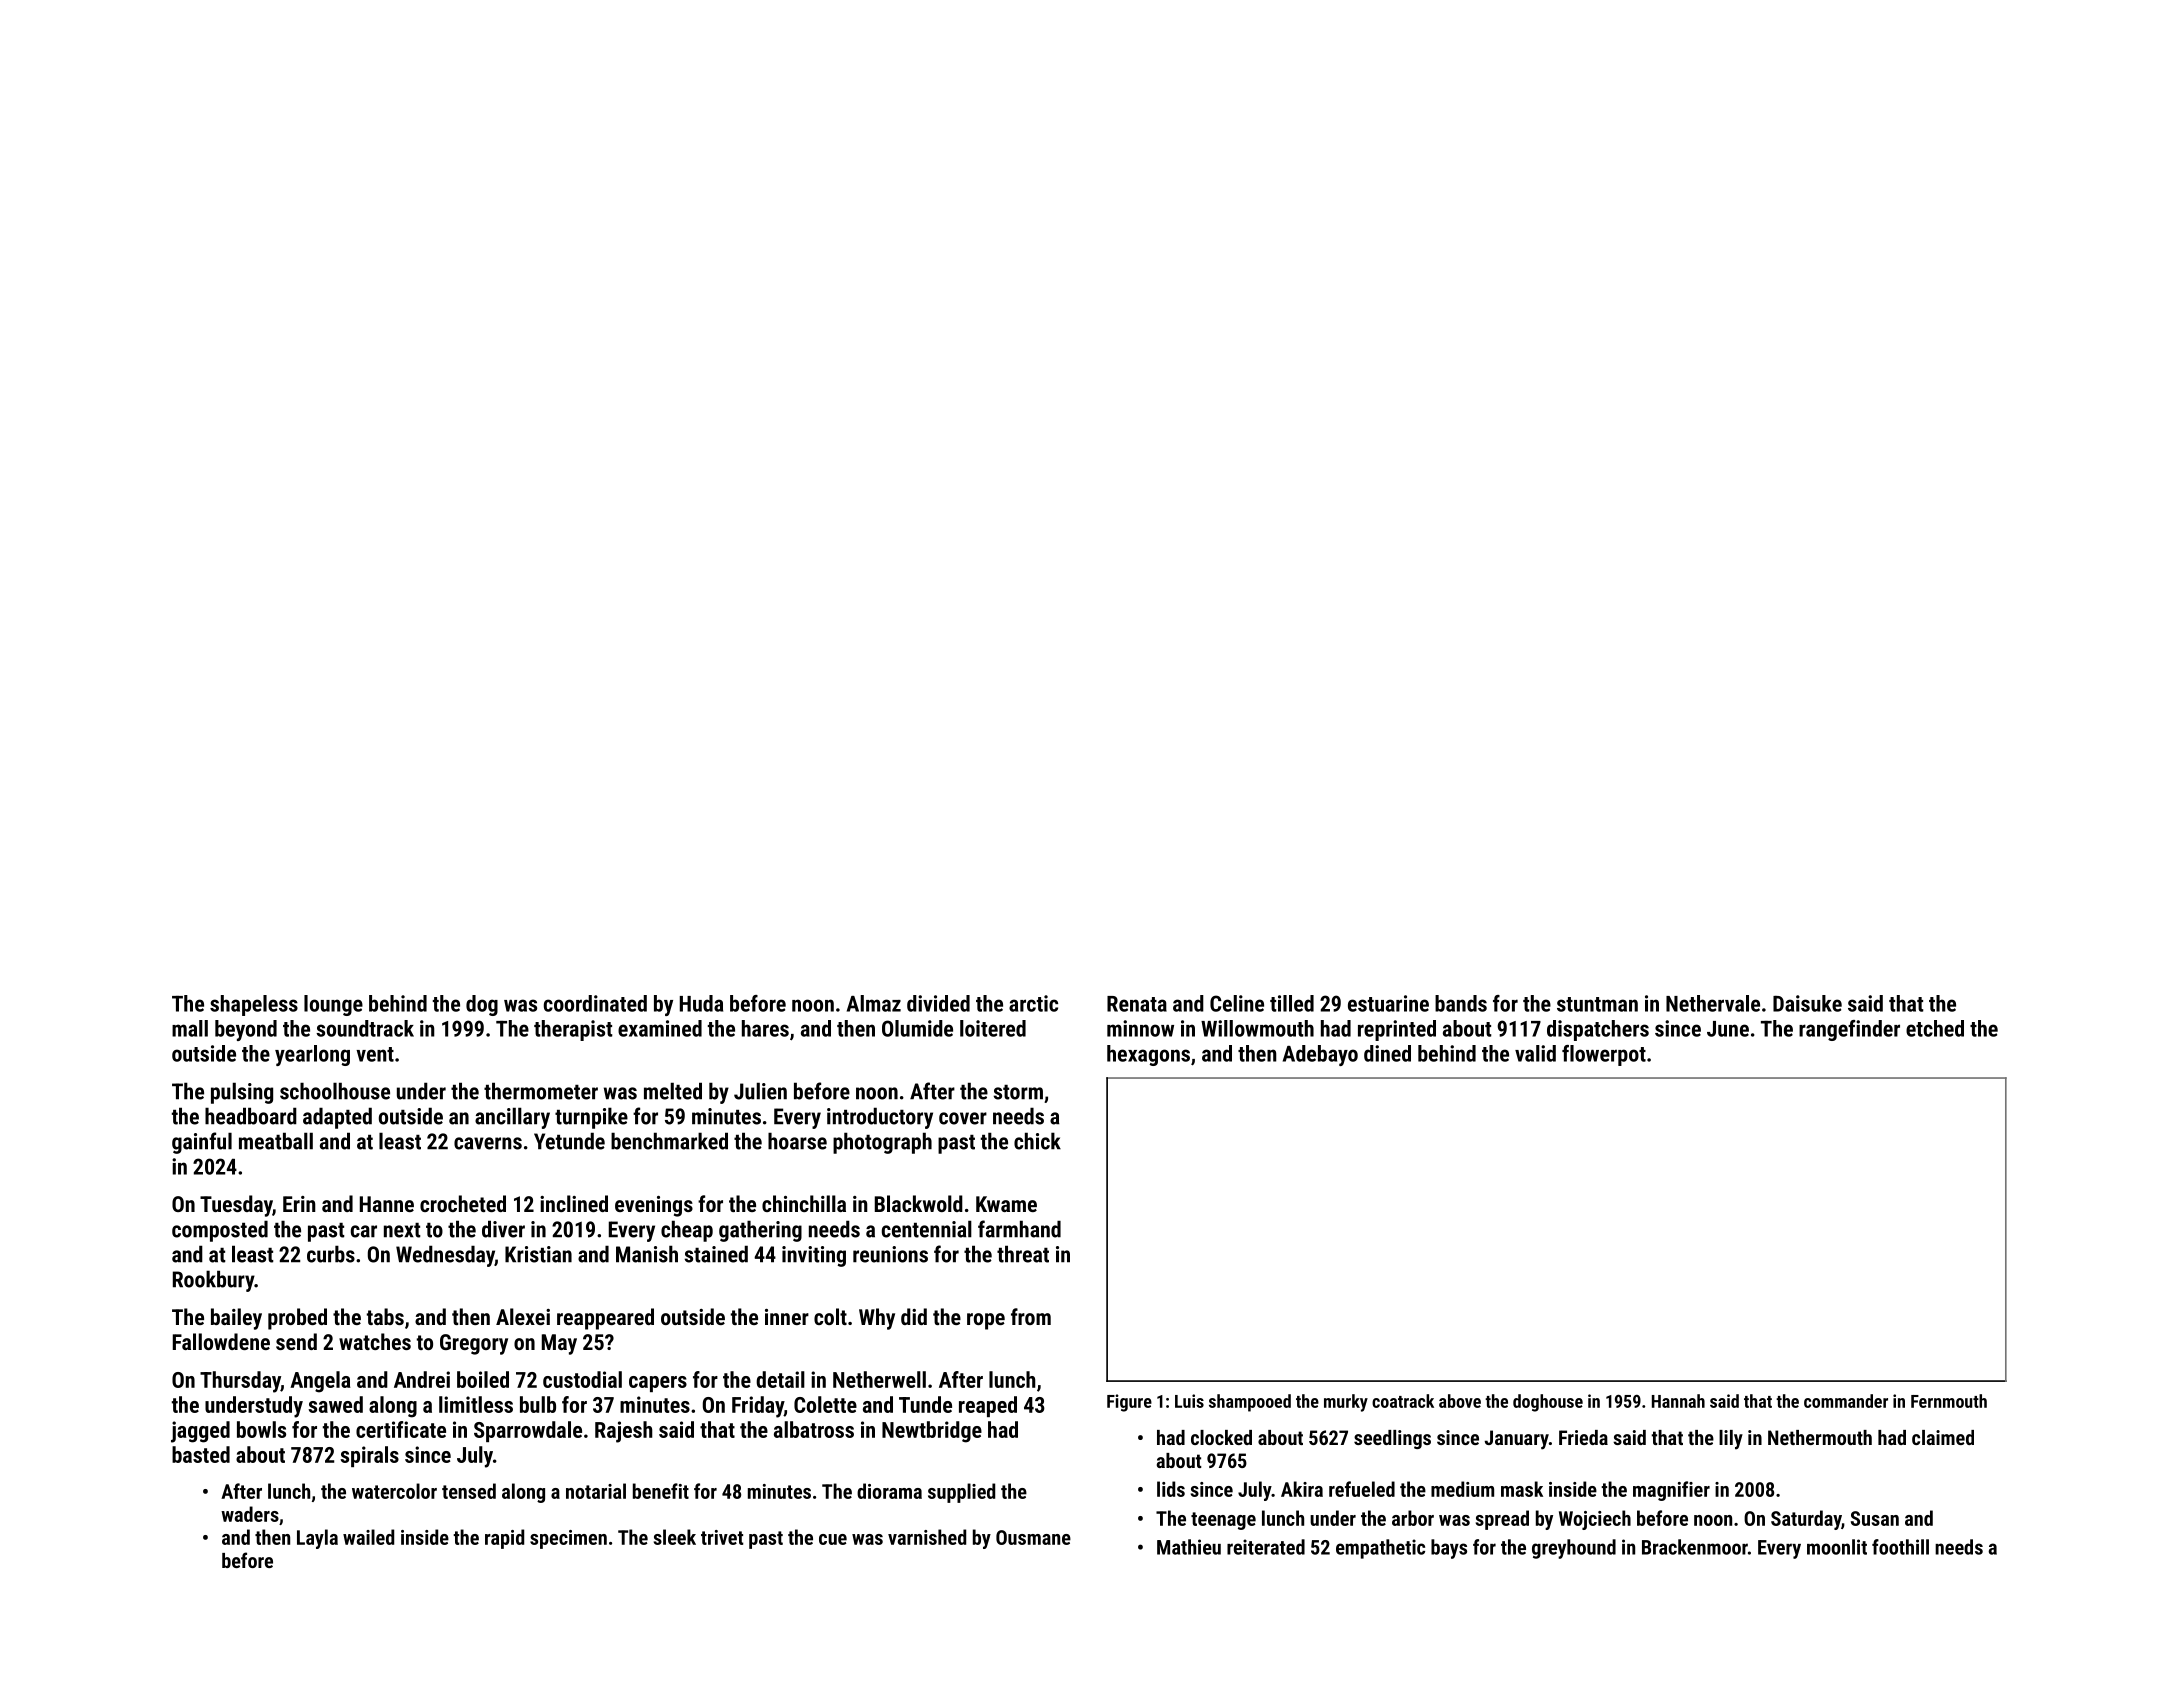  What do you see at coordinates (1604, 1055) in the page?
I see `flowerpot` at bounding box center [1604, 1055].
